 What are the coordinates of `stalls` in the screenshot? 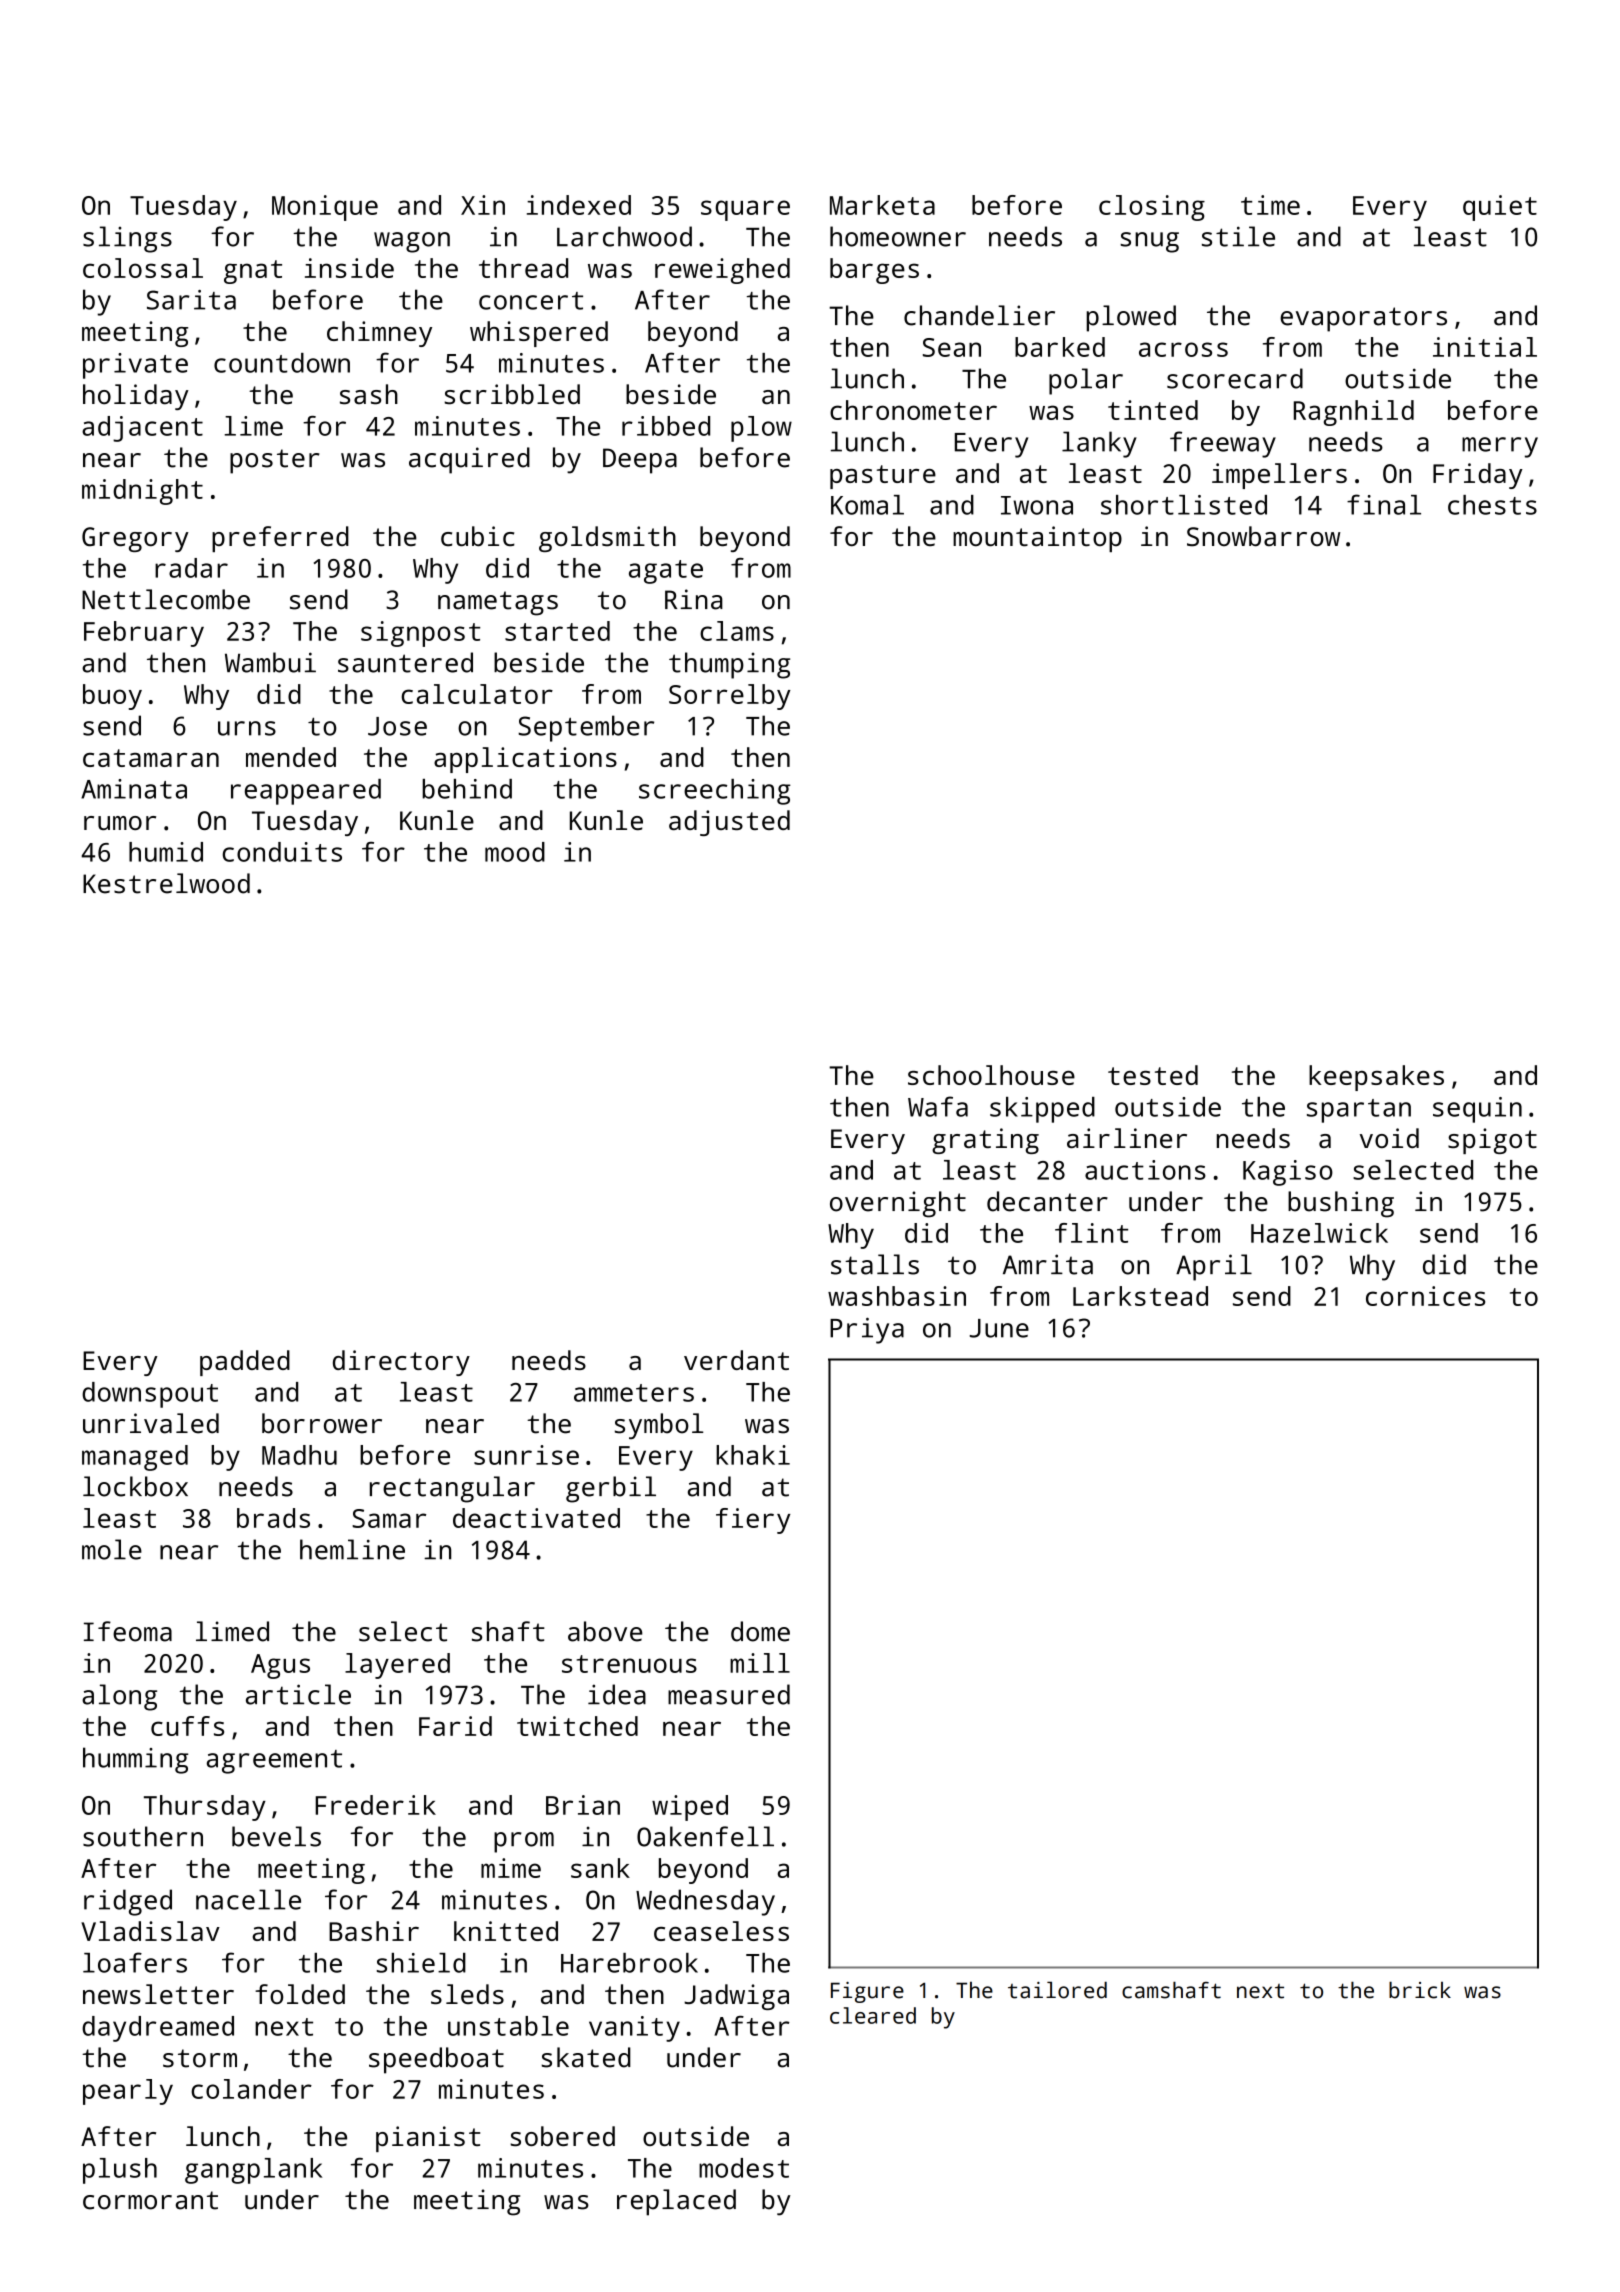 It's located at (875, 1264).
